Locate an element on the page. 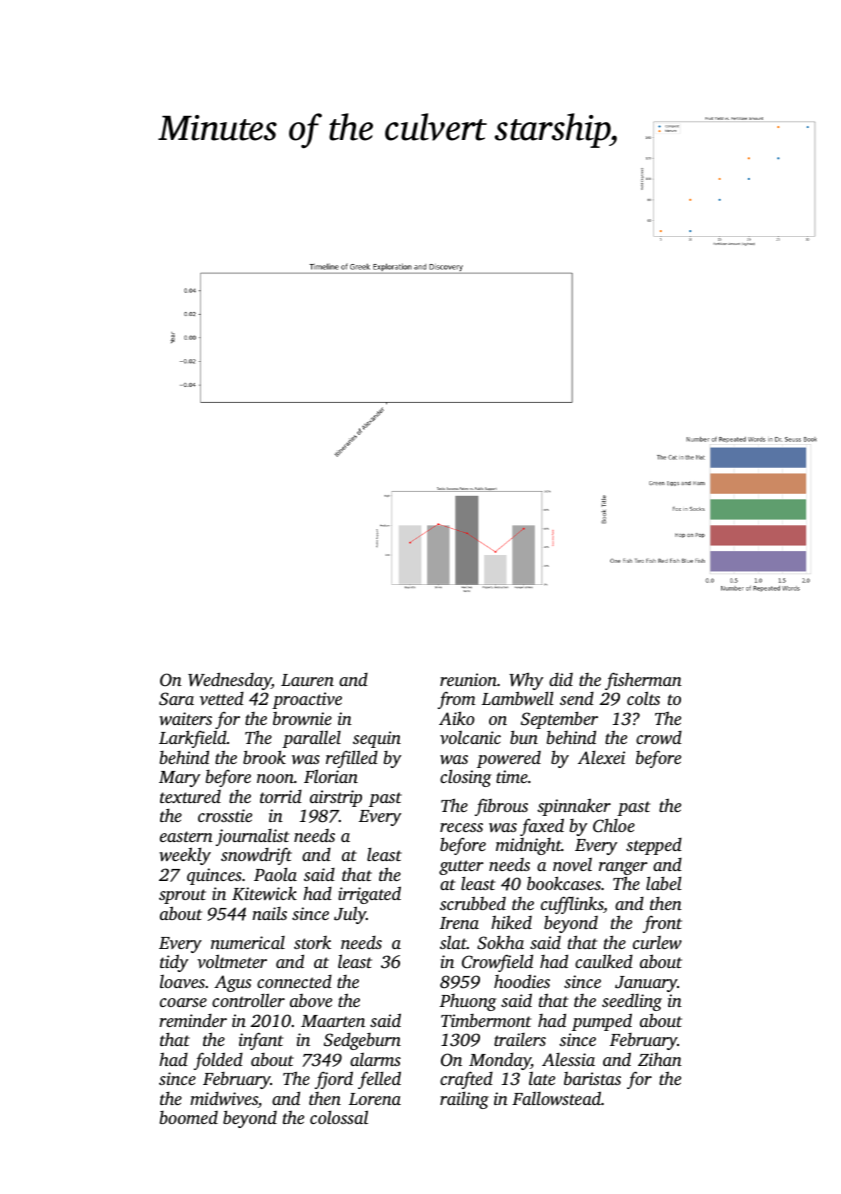 This document has height=1194, width=841. Lauren is located at coordinates (307, 680).
